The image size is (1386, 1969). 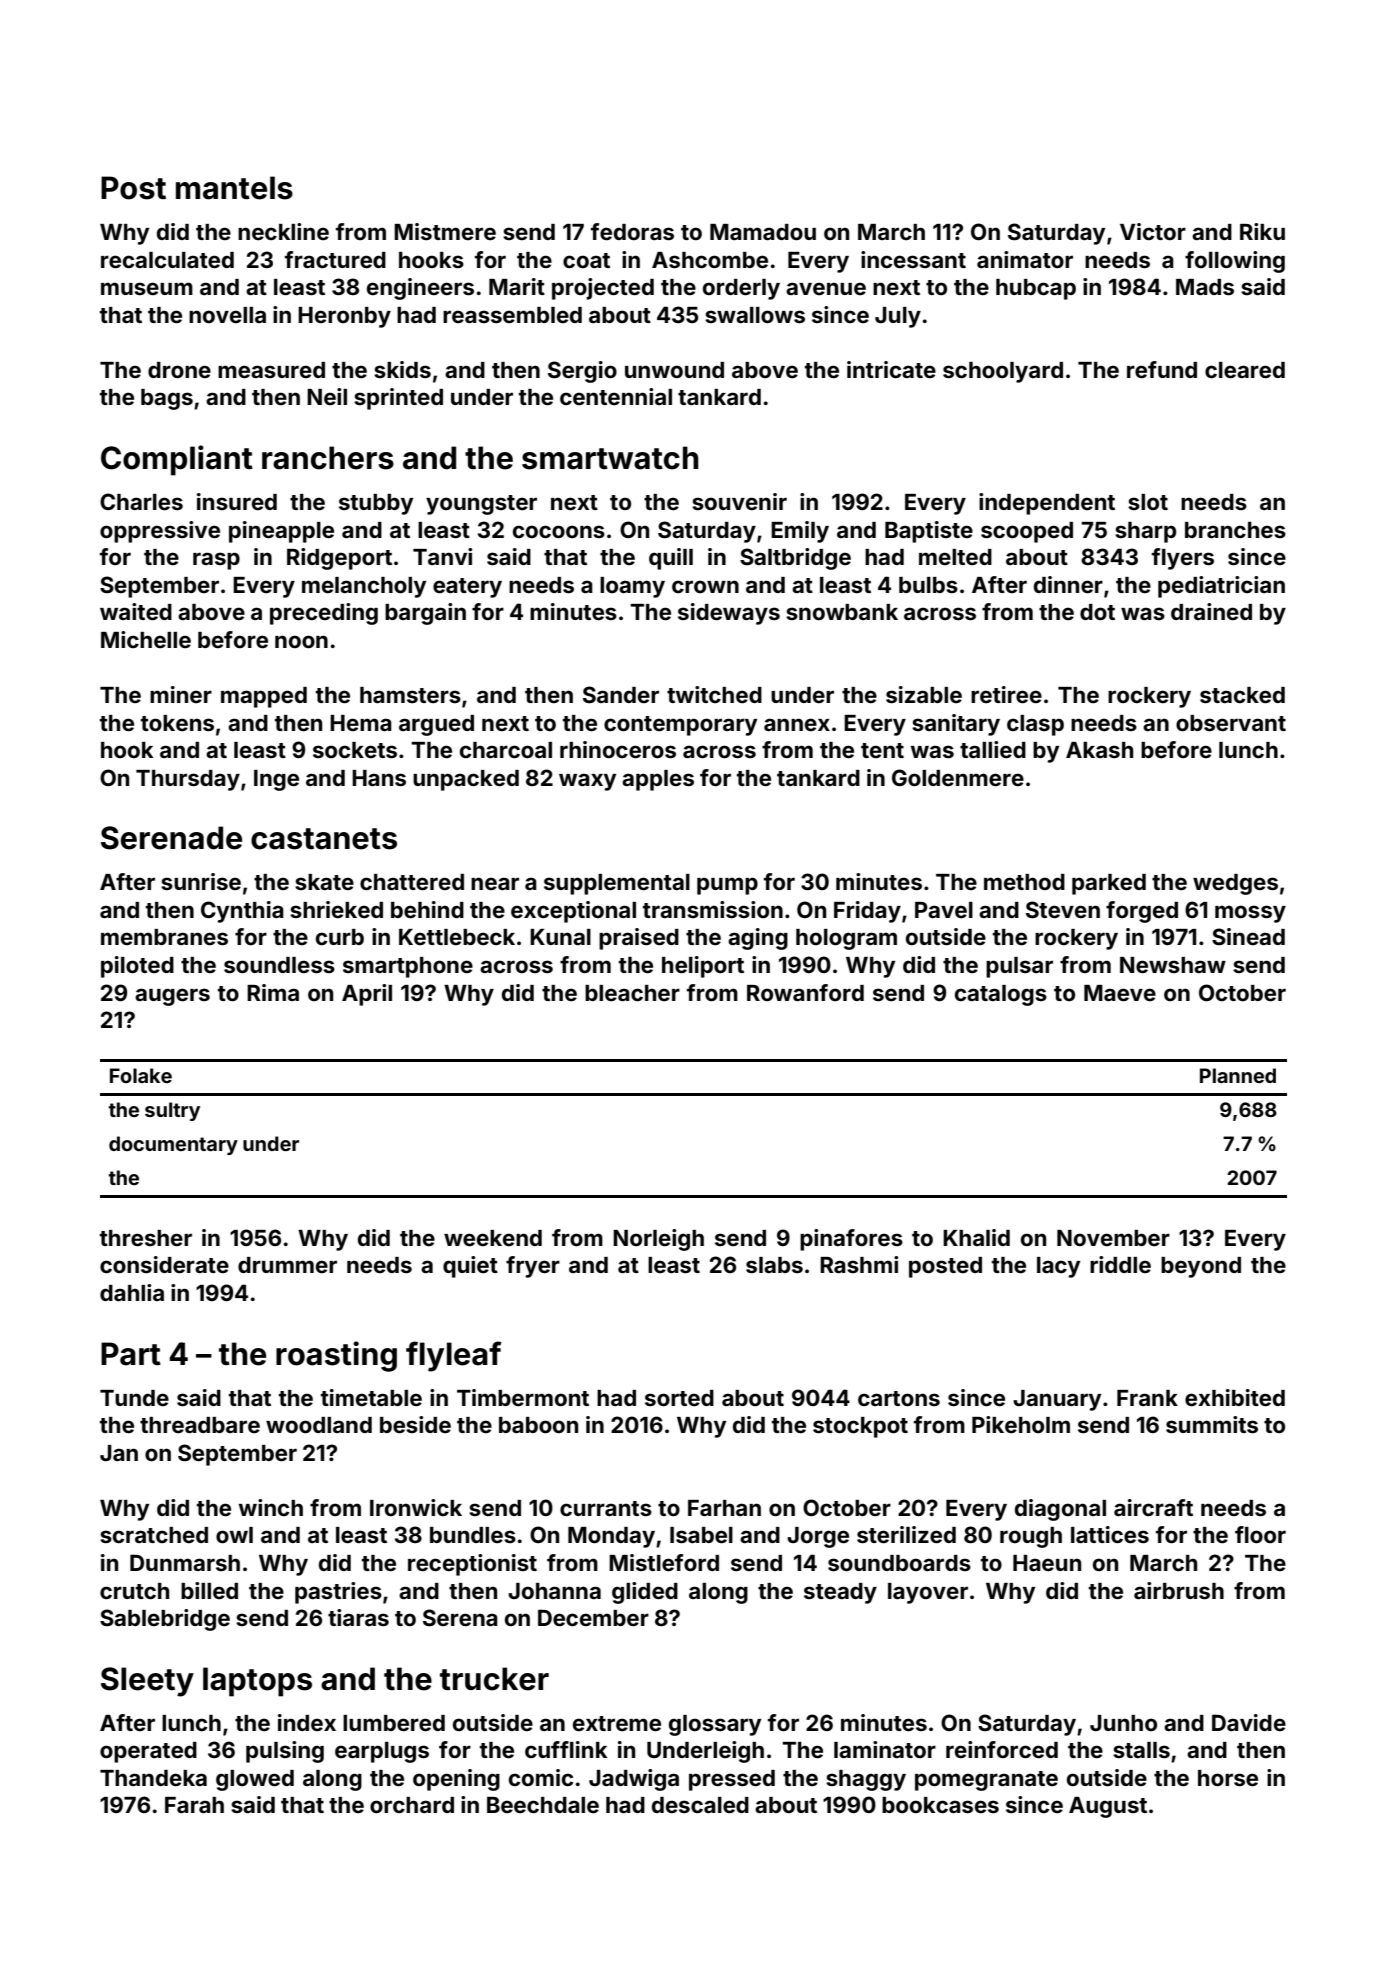 What do you see at coordinates (559, 531) in the image?
I see `cocoons` at bounding box center [559, 531].
